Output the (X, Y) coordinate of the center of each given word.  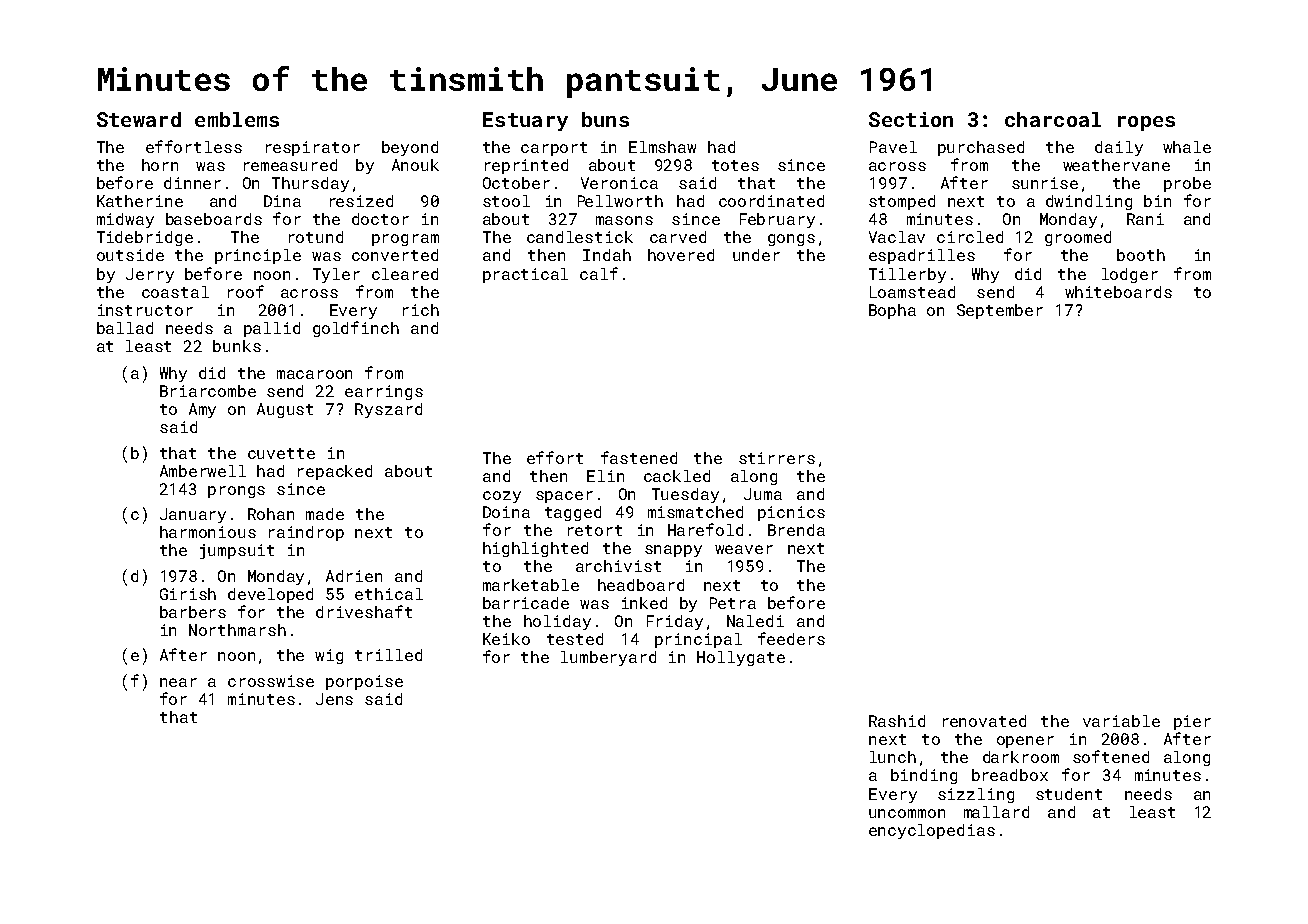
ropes (1146, 123)
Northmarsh (237, 630)
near (178, 682)
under (756, 255)
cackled (677, 476)
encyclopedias (932, 831)
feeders (791, 638)
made (325, 514)
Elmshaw (662, 147)
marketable (531, 585)
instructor (145, 310)
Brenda (796, 530)
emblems (237, 119)
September (1000, 311)
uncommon (907, 813)
